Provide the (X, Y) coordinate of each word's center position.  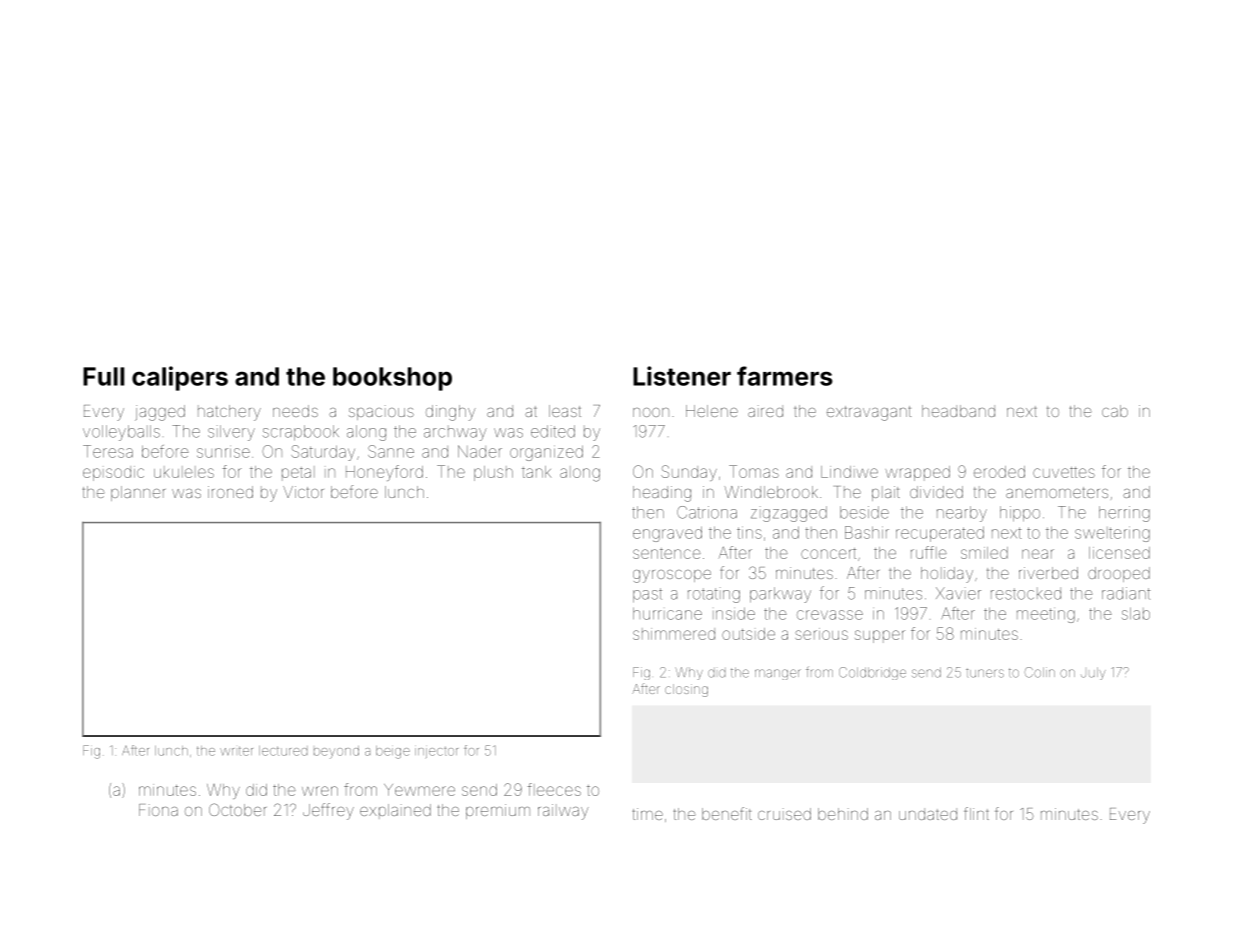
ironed (230, 492)
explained (395, 811)
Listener (682, 376)
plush (493, 473)
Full (103, 376)
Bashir (867, 532)
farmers (785, 376)
